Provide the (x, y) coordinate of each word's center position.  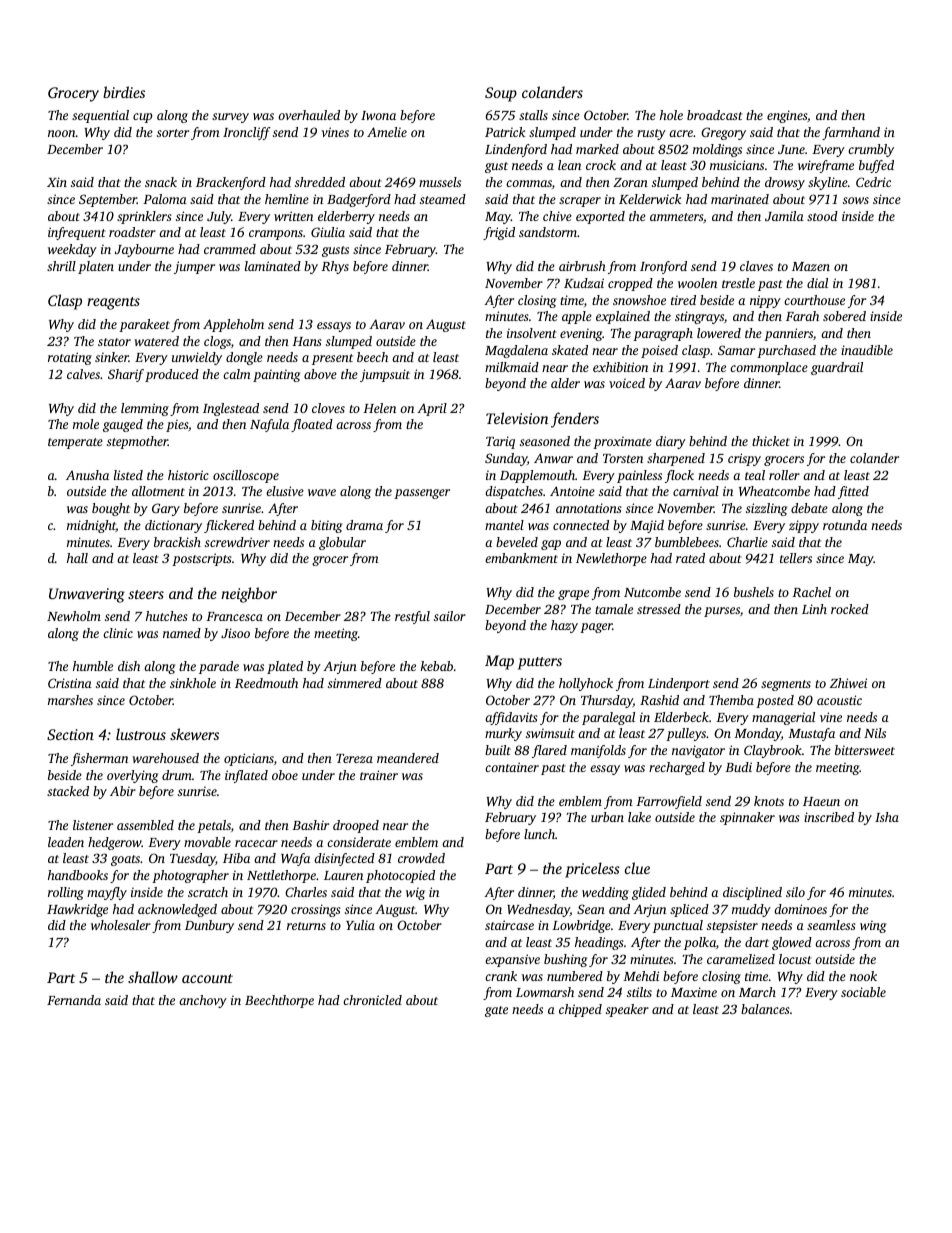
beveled (517, 542)
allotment (158, 491)
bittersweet (865, 750)
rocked (850, 609)
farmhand (851, 133)
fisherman (99, 759)
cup (142, 118)
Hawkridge (77, 910)
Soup (501, 94)
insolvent (532, 333)
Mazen (811, 266)
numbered (575, 976)
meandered (408, 758)
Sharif (126, 375)
